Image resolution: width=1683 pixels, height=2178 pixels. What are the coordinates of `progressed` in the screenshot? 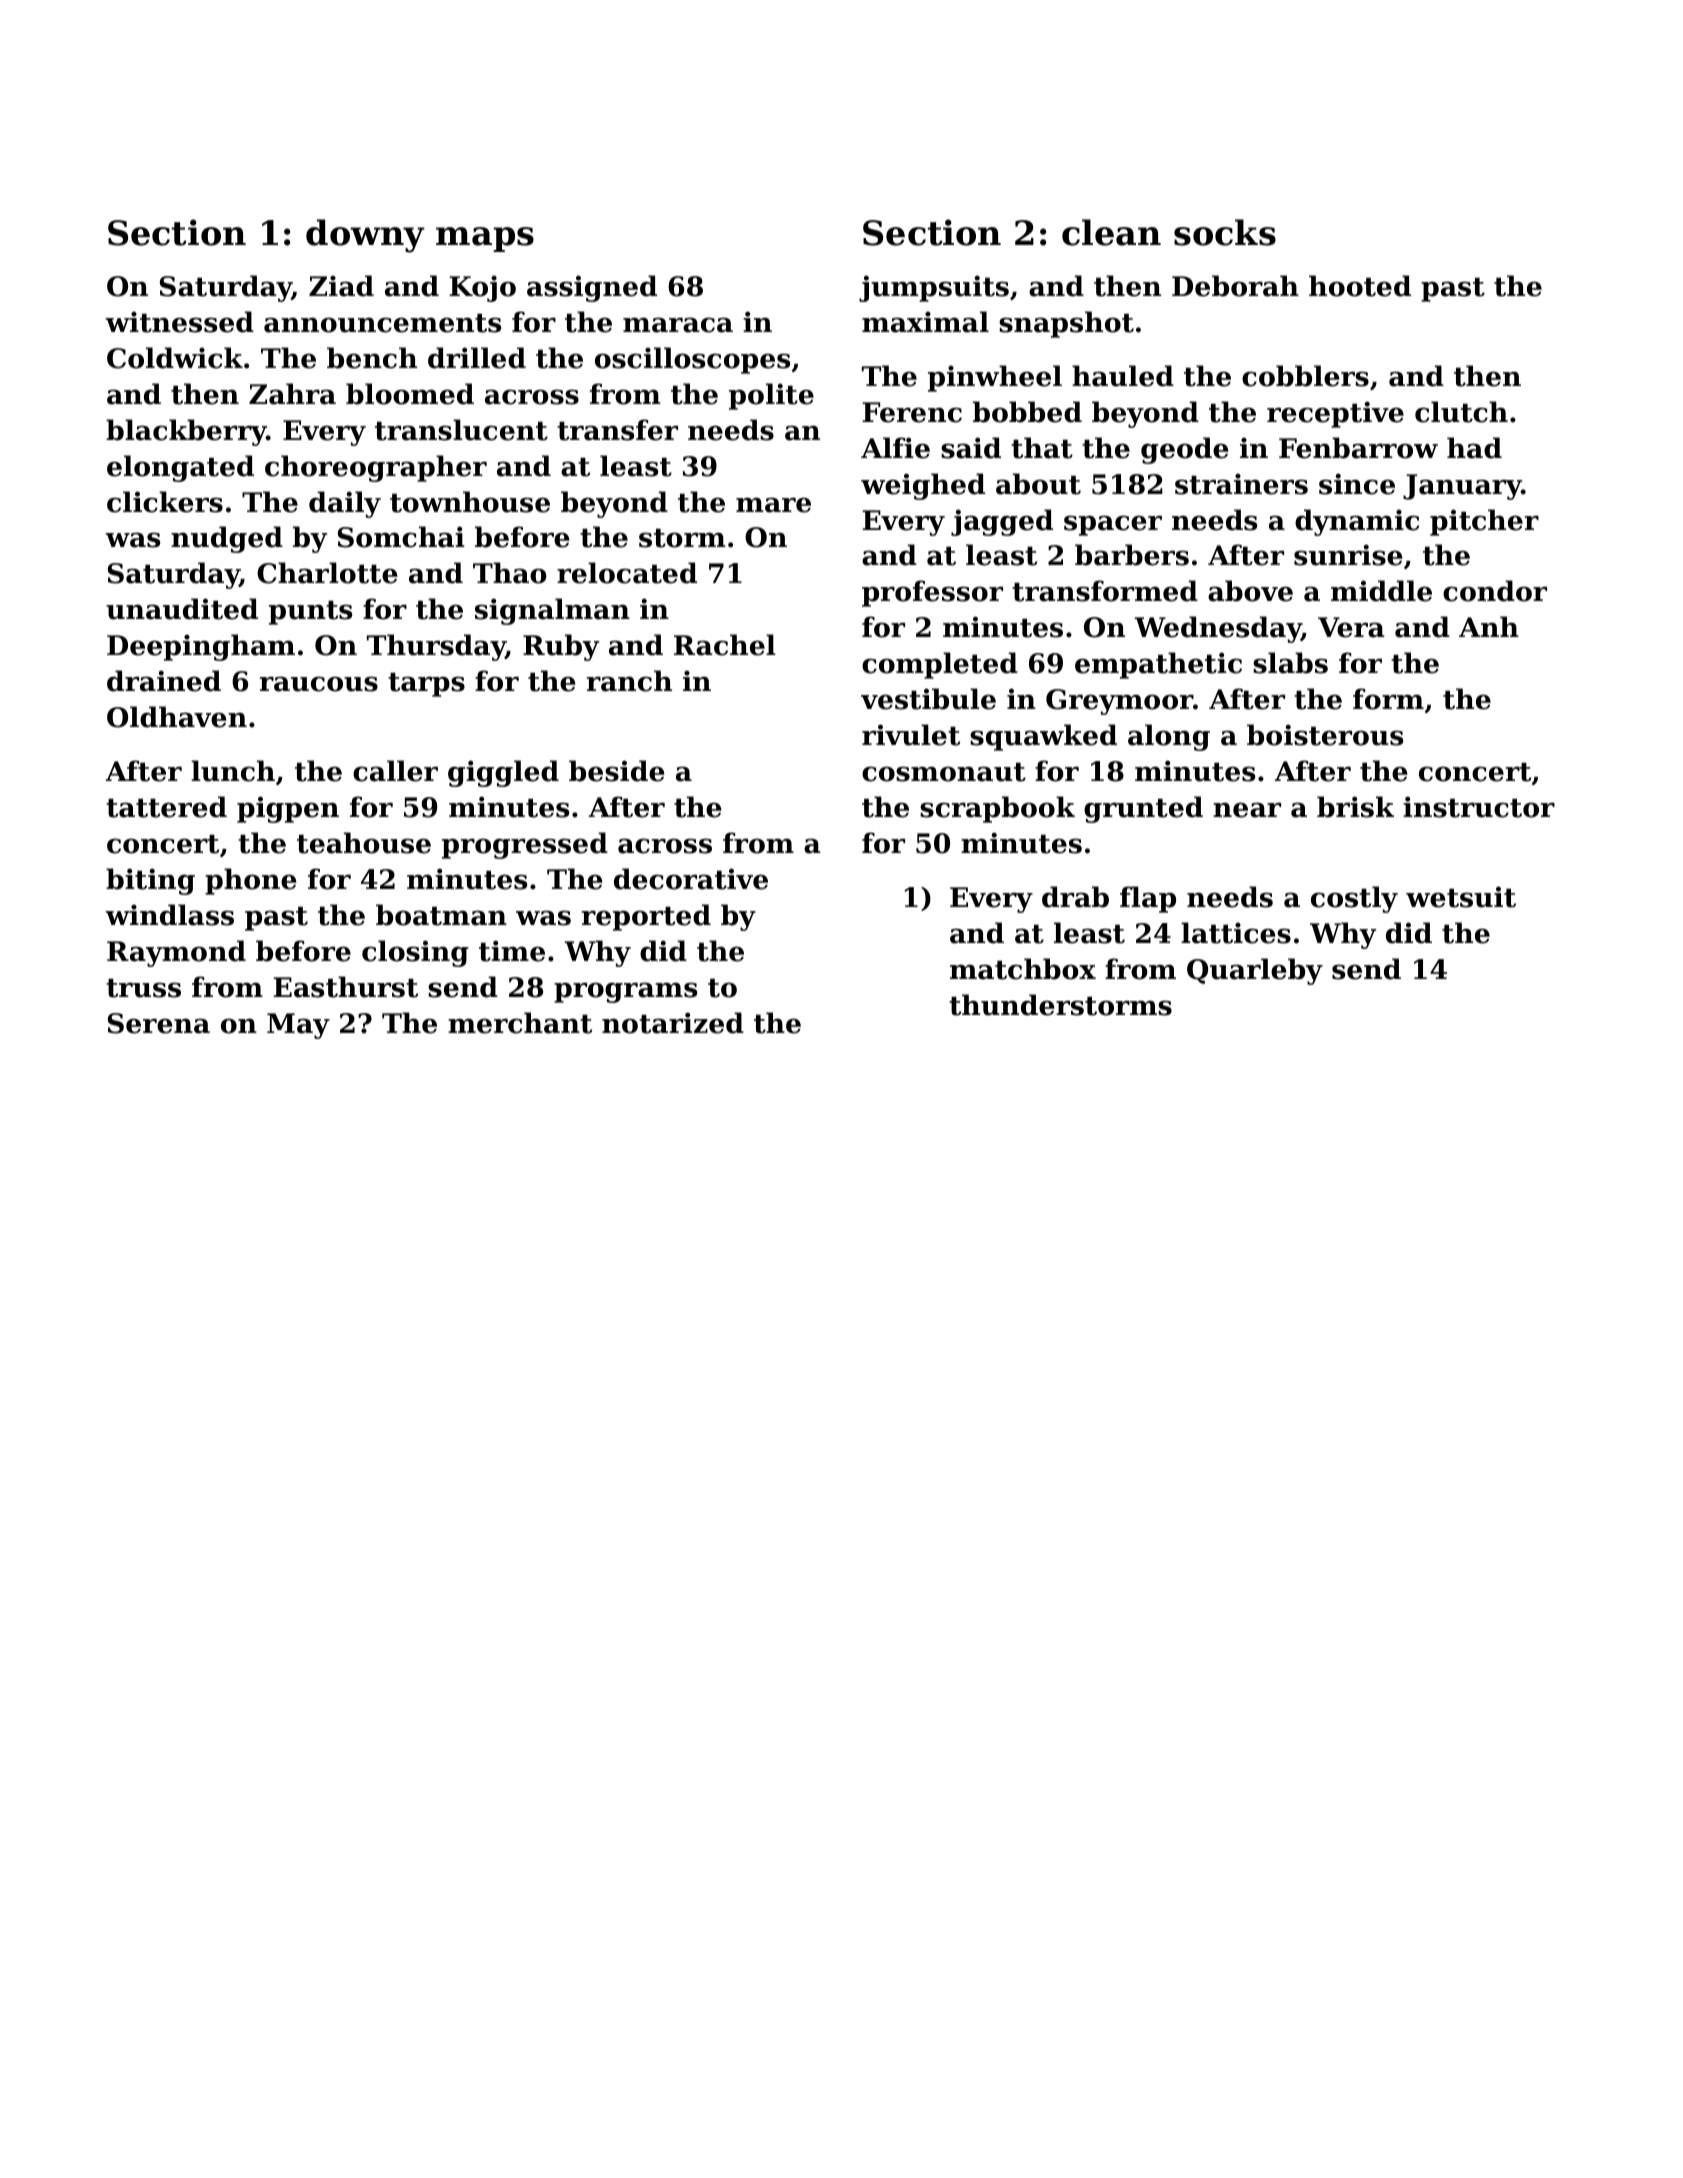 It's located at (525, 845).
